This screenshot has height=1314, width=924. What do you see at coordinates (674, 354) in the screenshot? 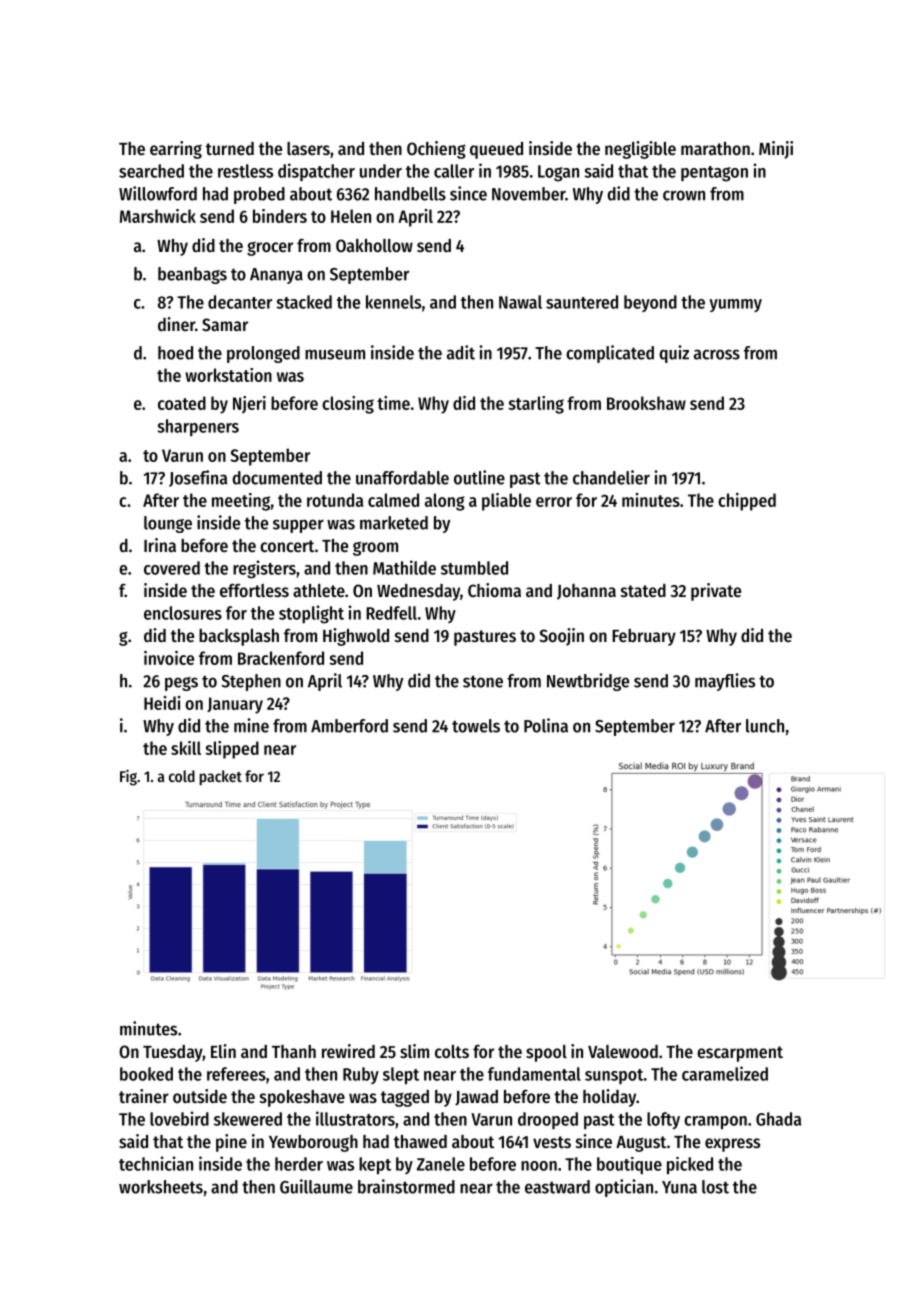
I see `quiz` at bounding box center [674, 354].
